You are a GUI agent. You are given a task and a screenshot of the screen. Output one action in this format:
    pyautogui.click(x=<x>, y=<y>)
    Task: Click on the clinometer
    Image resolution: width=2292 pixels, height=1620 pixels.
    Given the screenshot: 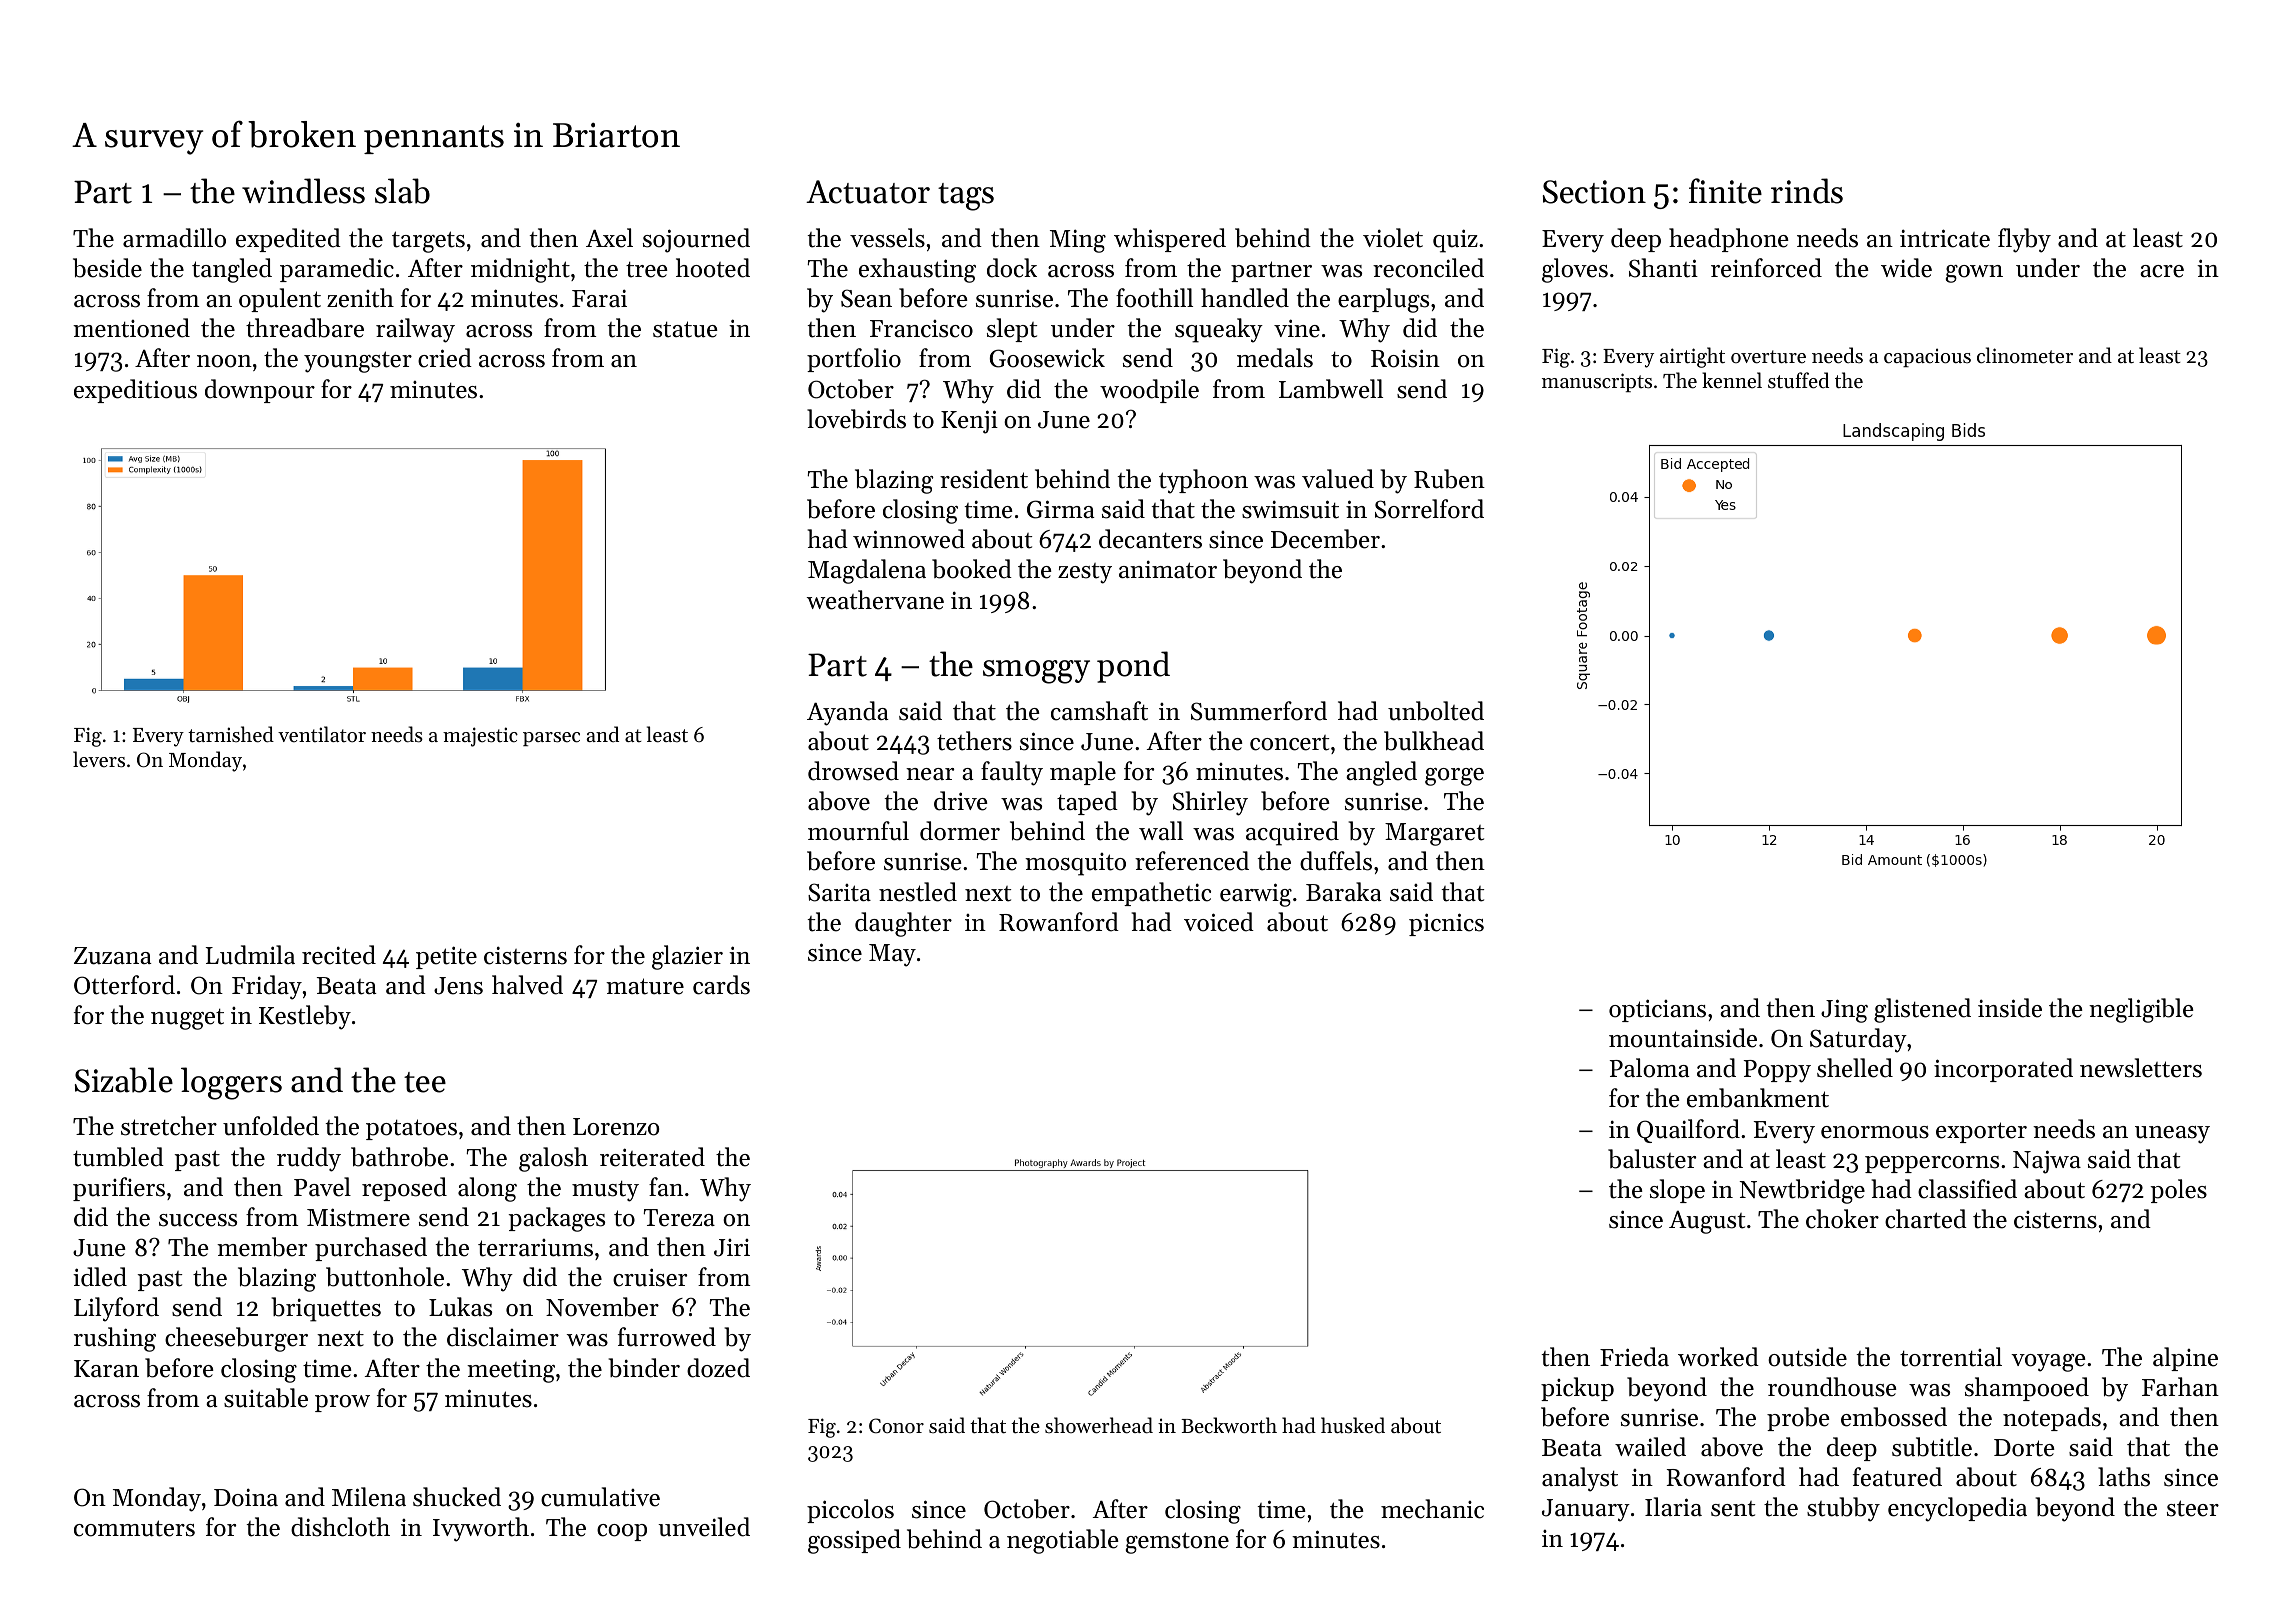 What is the action you would take?
    pyautogui.click(x=2025, y=355)
